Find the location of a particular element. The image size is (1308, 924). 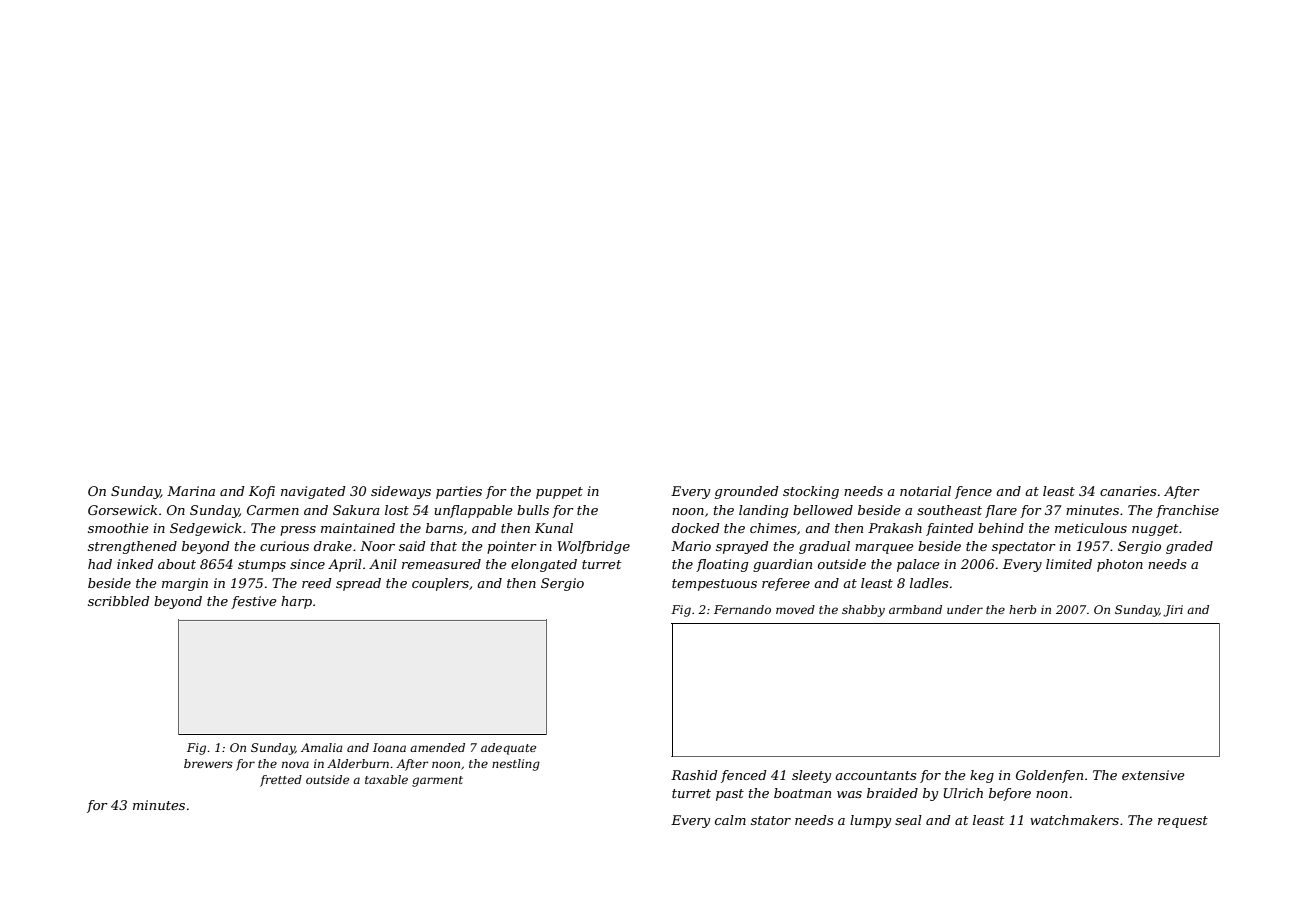

harp is located at coordinates (296, 602).
